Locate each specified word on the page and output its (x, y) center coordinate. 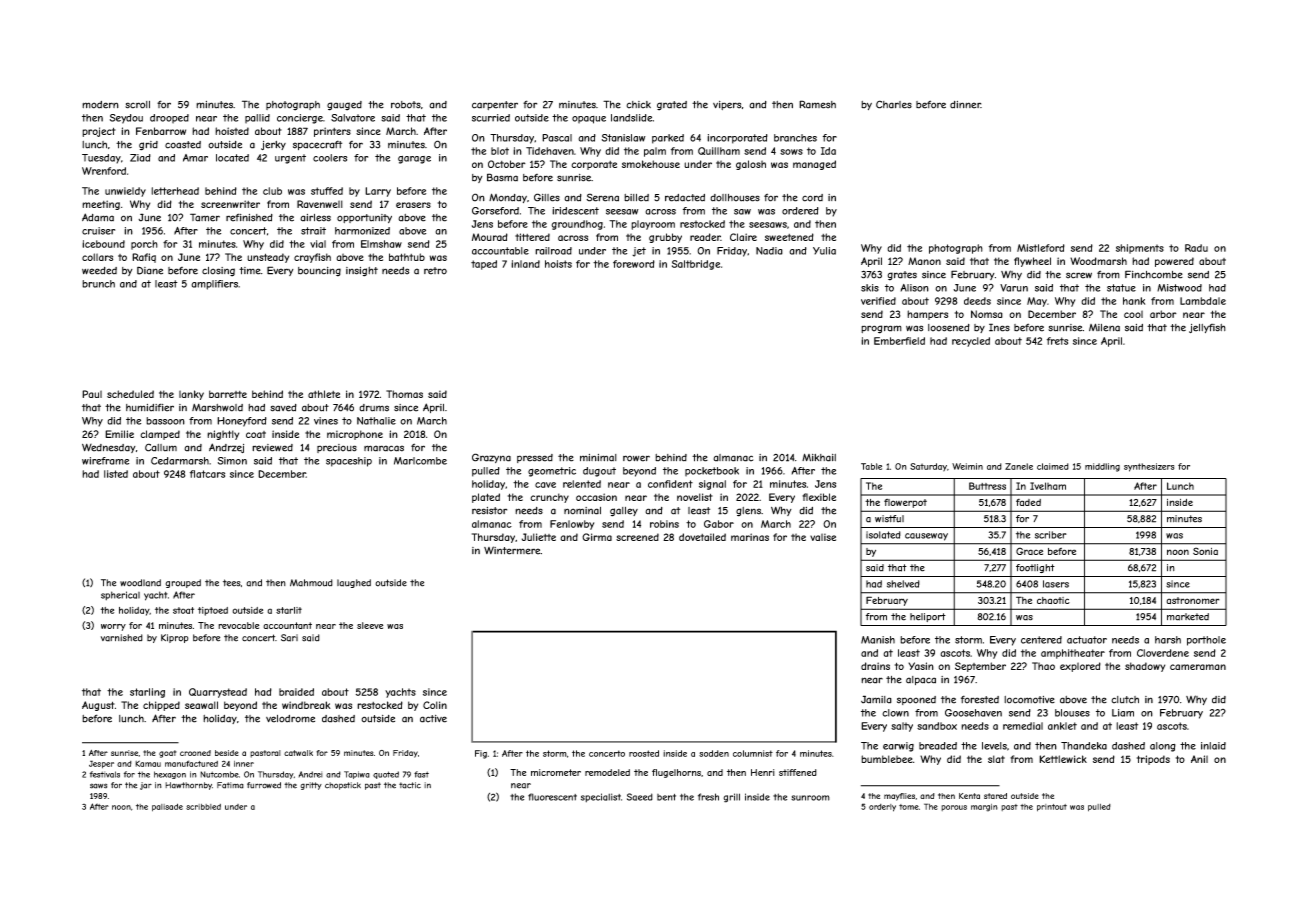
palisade (167, 807)
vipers (727, 105)
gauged (344, 106)
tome (909, 807)
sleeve (370, 625)
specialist (601, 798)
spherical (120, 596)
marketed (1188, 617)
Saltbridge (696, 265)
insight (362, 272)
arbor (1163, 314)
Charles (894, 104)
